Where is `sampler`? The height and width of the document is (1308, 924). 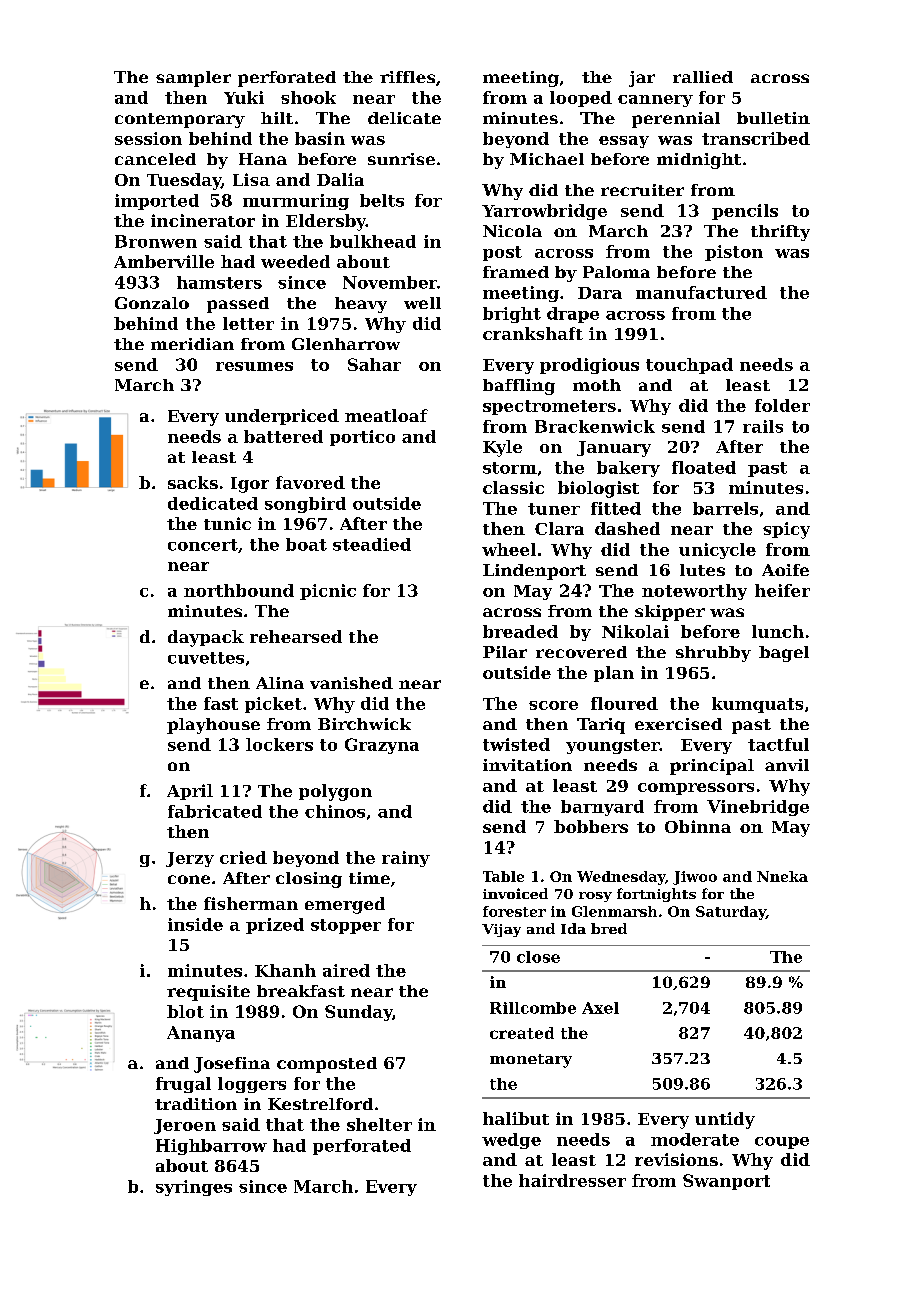
sampler is located at coordinates (193, 79).
